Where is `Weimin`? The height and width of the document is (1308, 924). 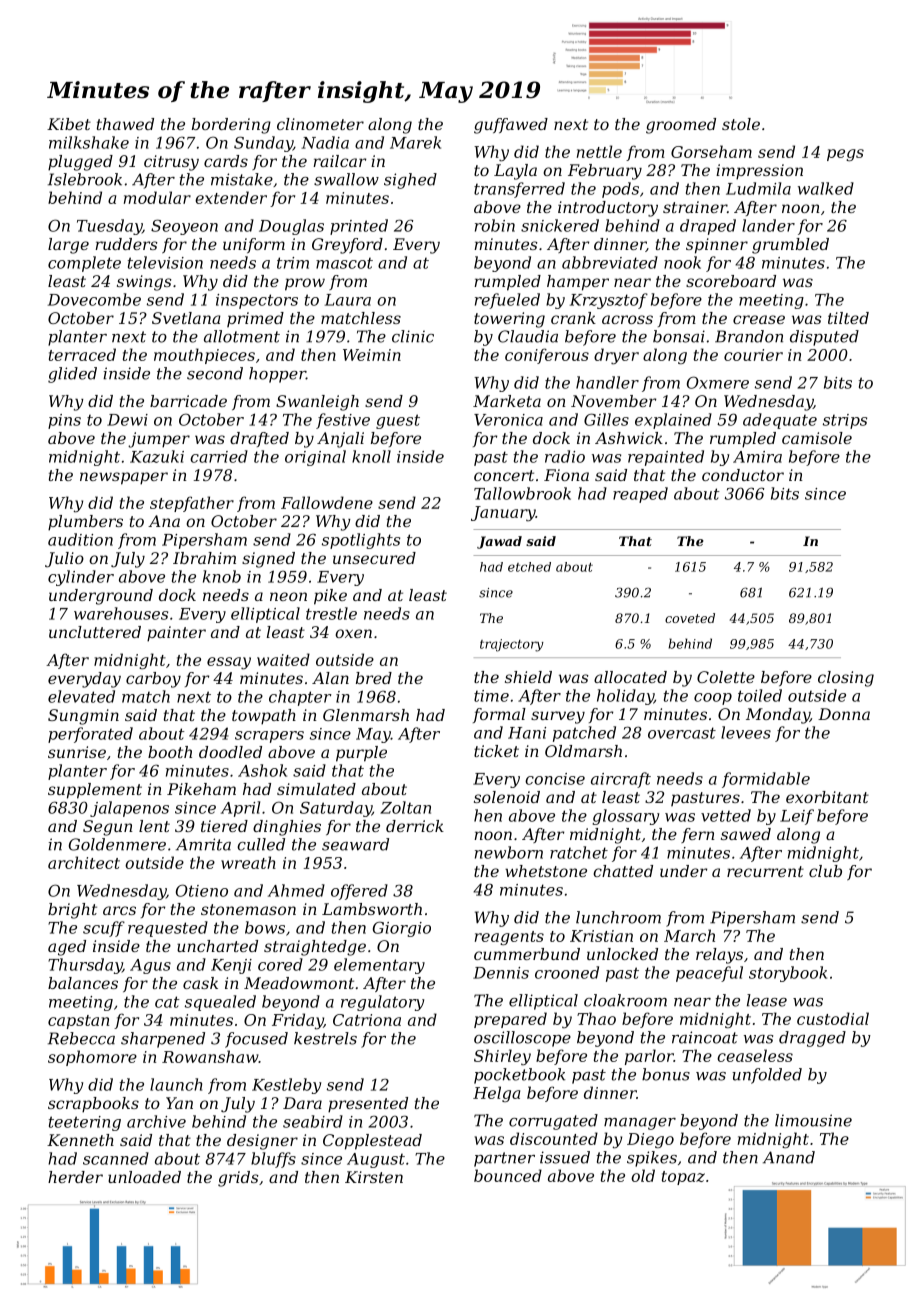 Weimin is located at coordinates (372, 355).
